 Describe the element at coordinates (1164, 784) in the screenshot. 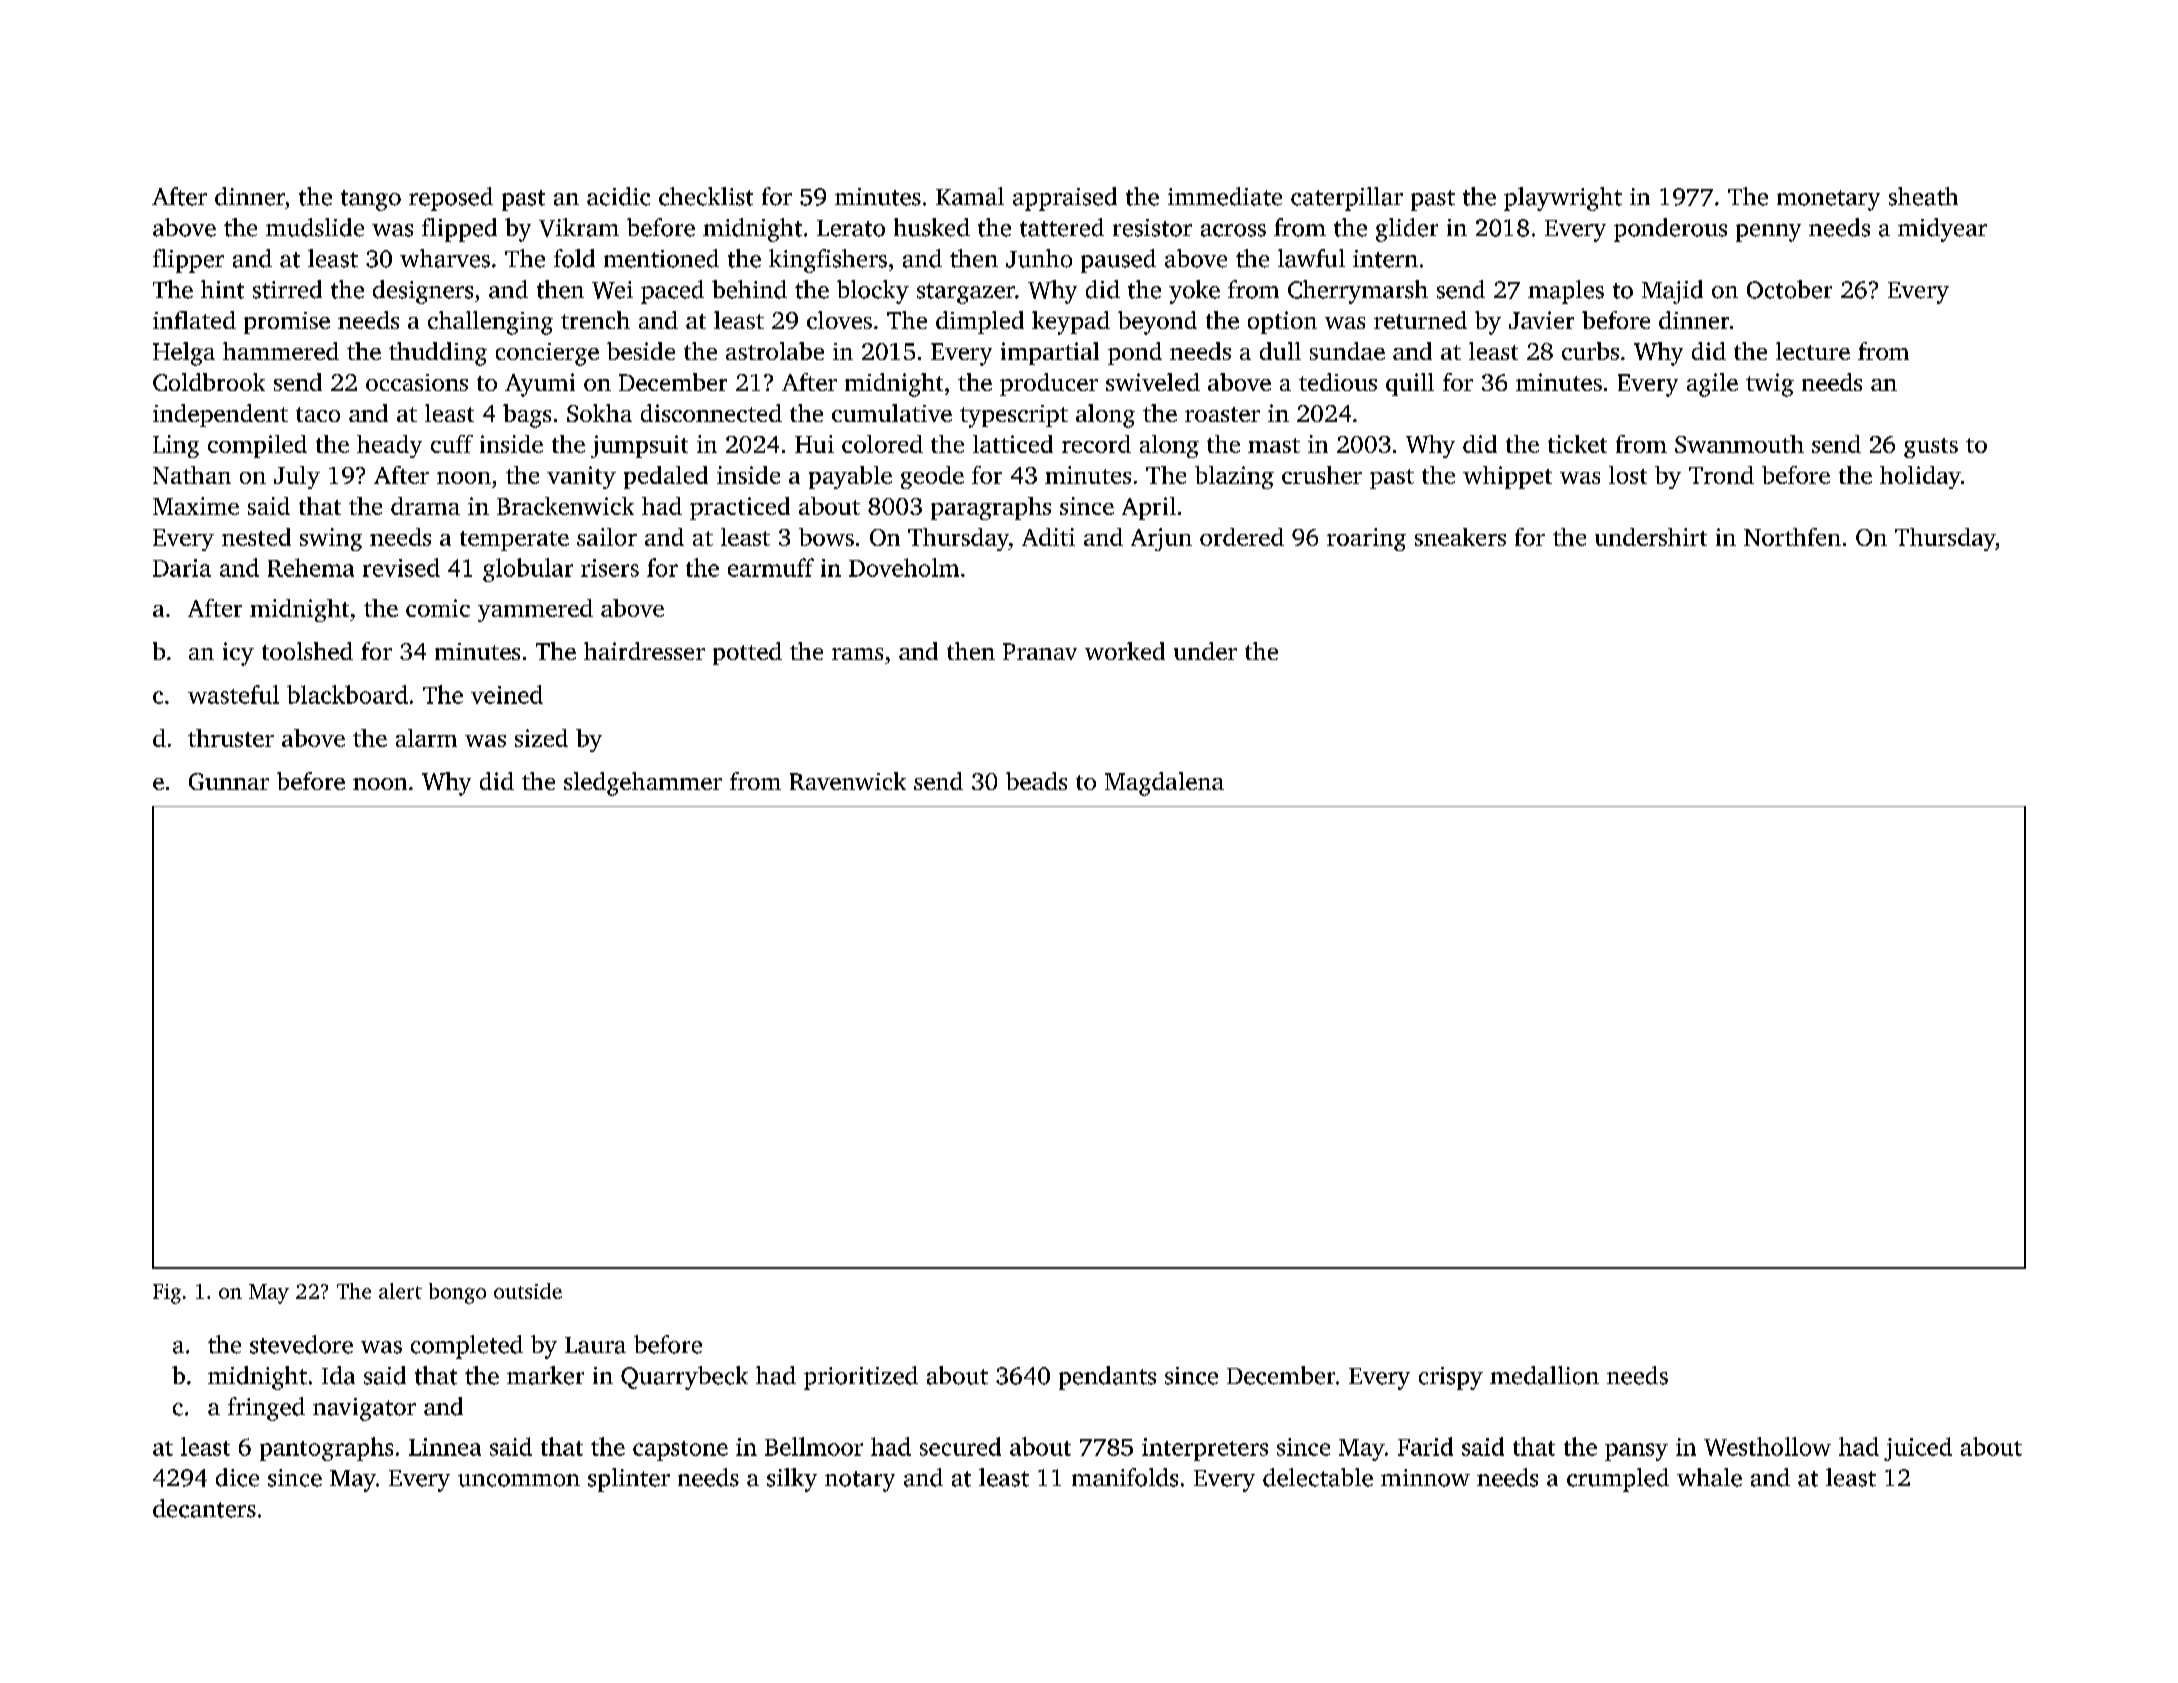

I see `Magdalena` at that location.
